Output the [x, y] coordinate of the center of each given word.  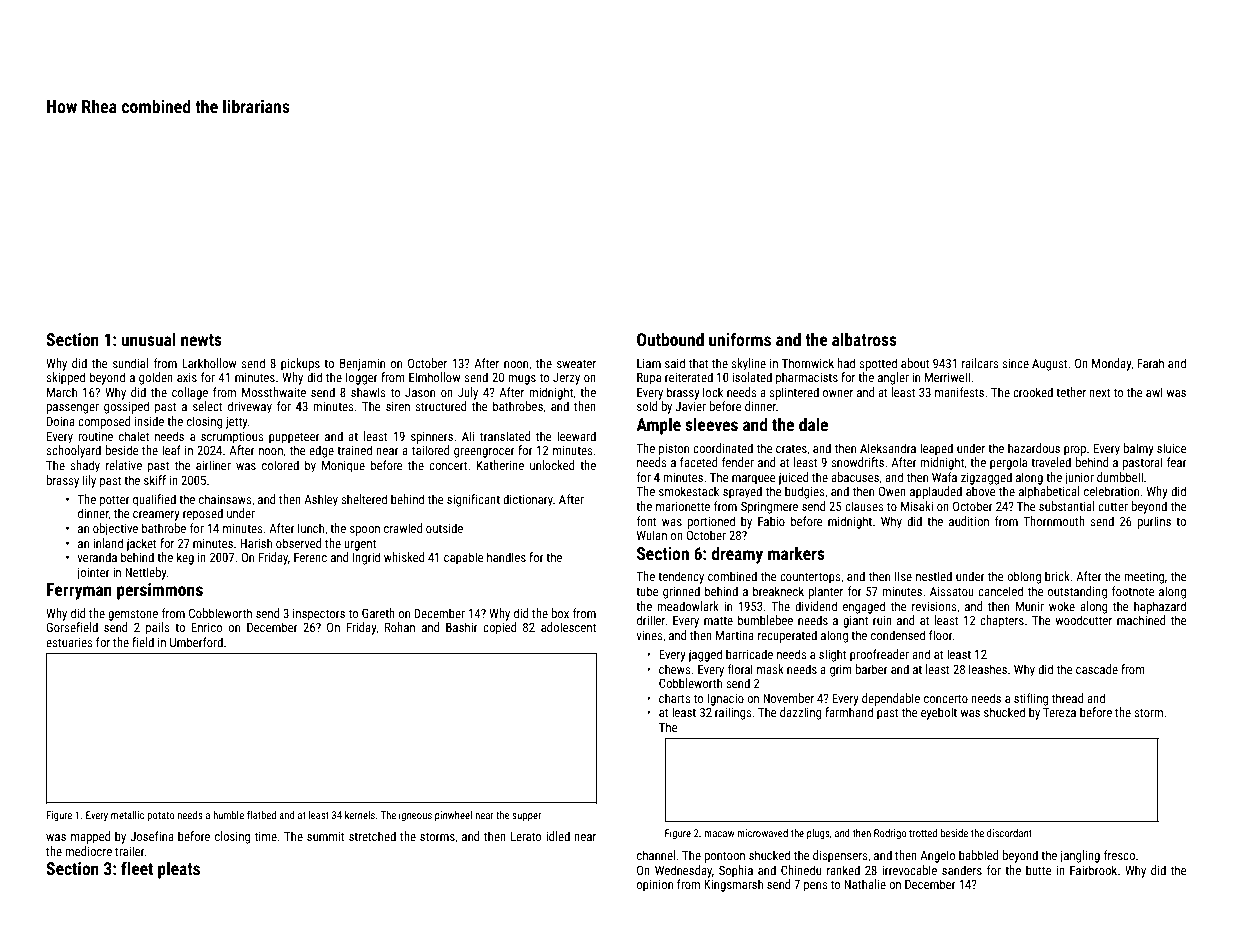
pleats [179, 870]
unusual [148, 339]
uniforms [740, 339]
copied [500, 628]
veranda [97, 557]
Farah [1150, 363]
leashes [988, 669]
